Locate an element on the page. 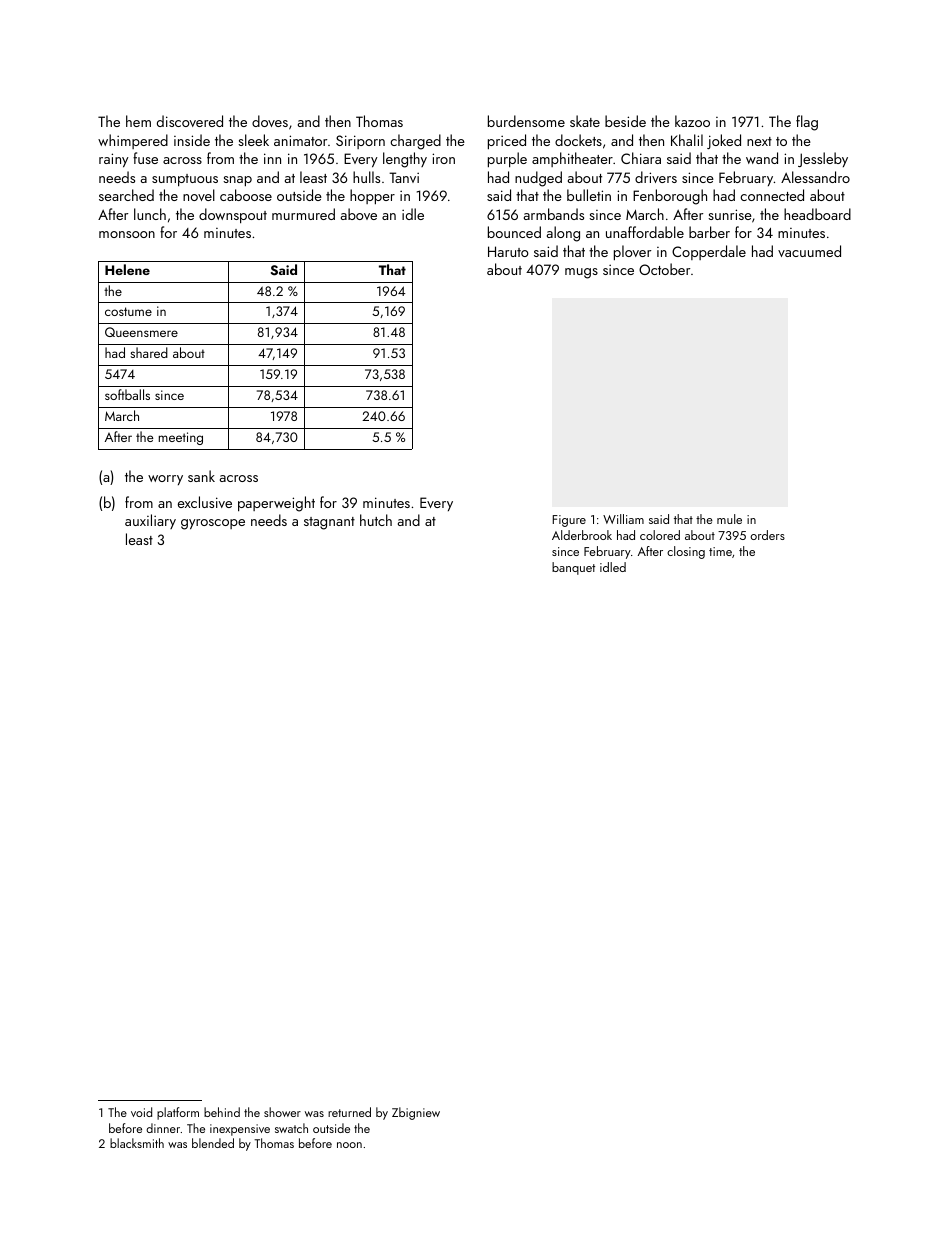  mule is located at coordinates (729, 519).
